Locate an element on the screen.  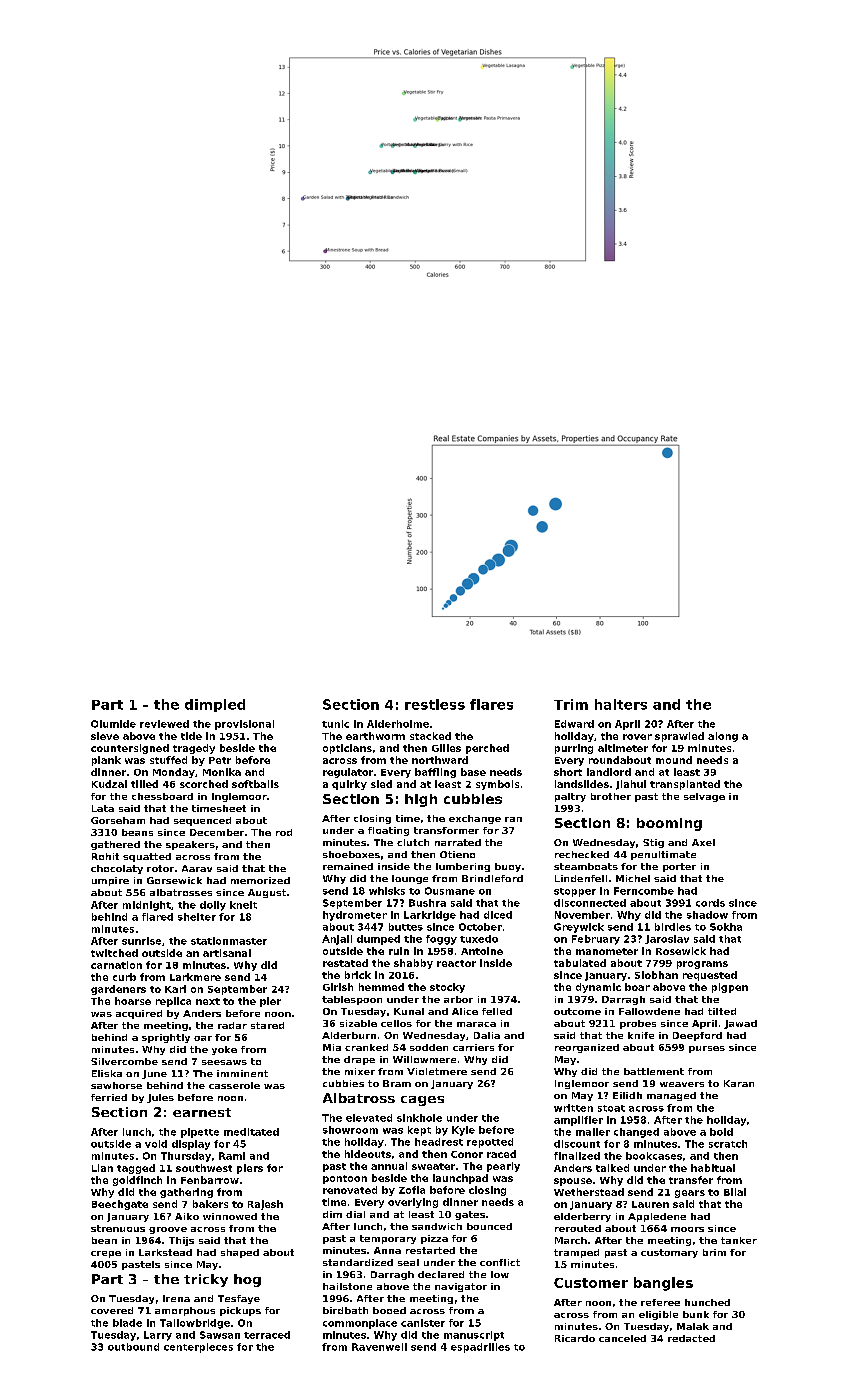
Deepford is located at coordinates (697, 1036).
